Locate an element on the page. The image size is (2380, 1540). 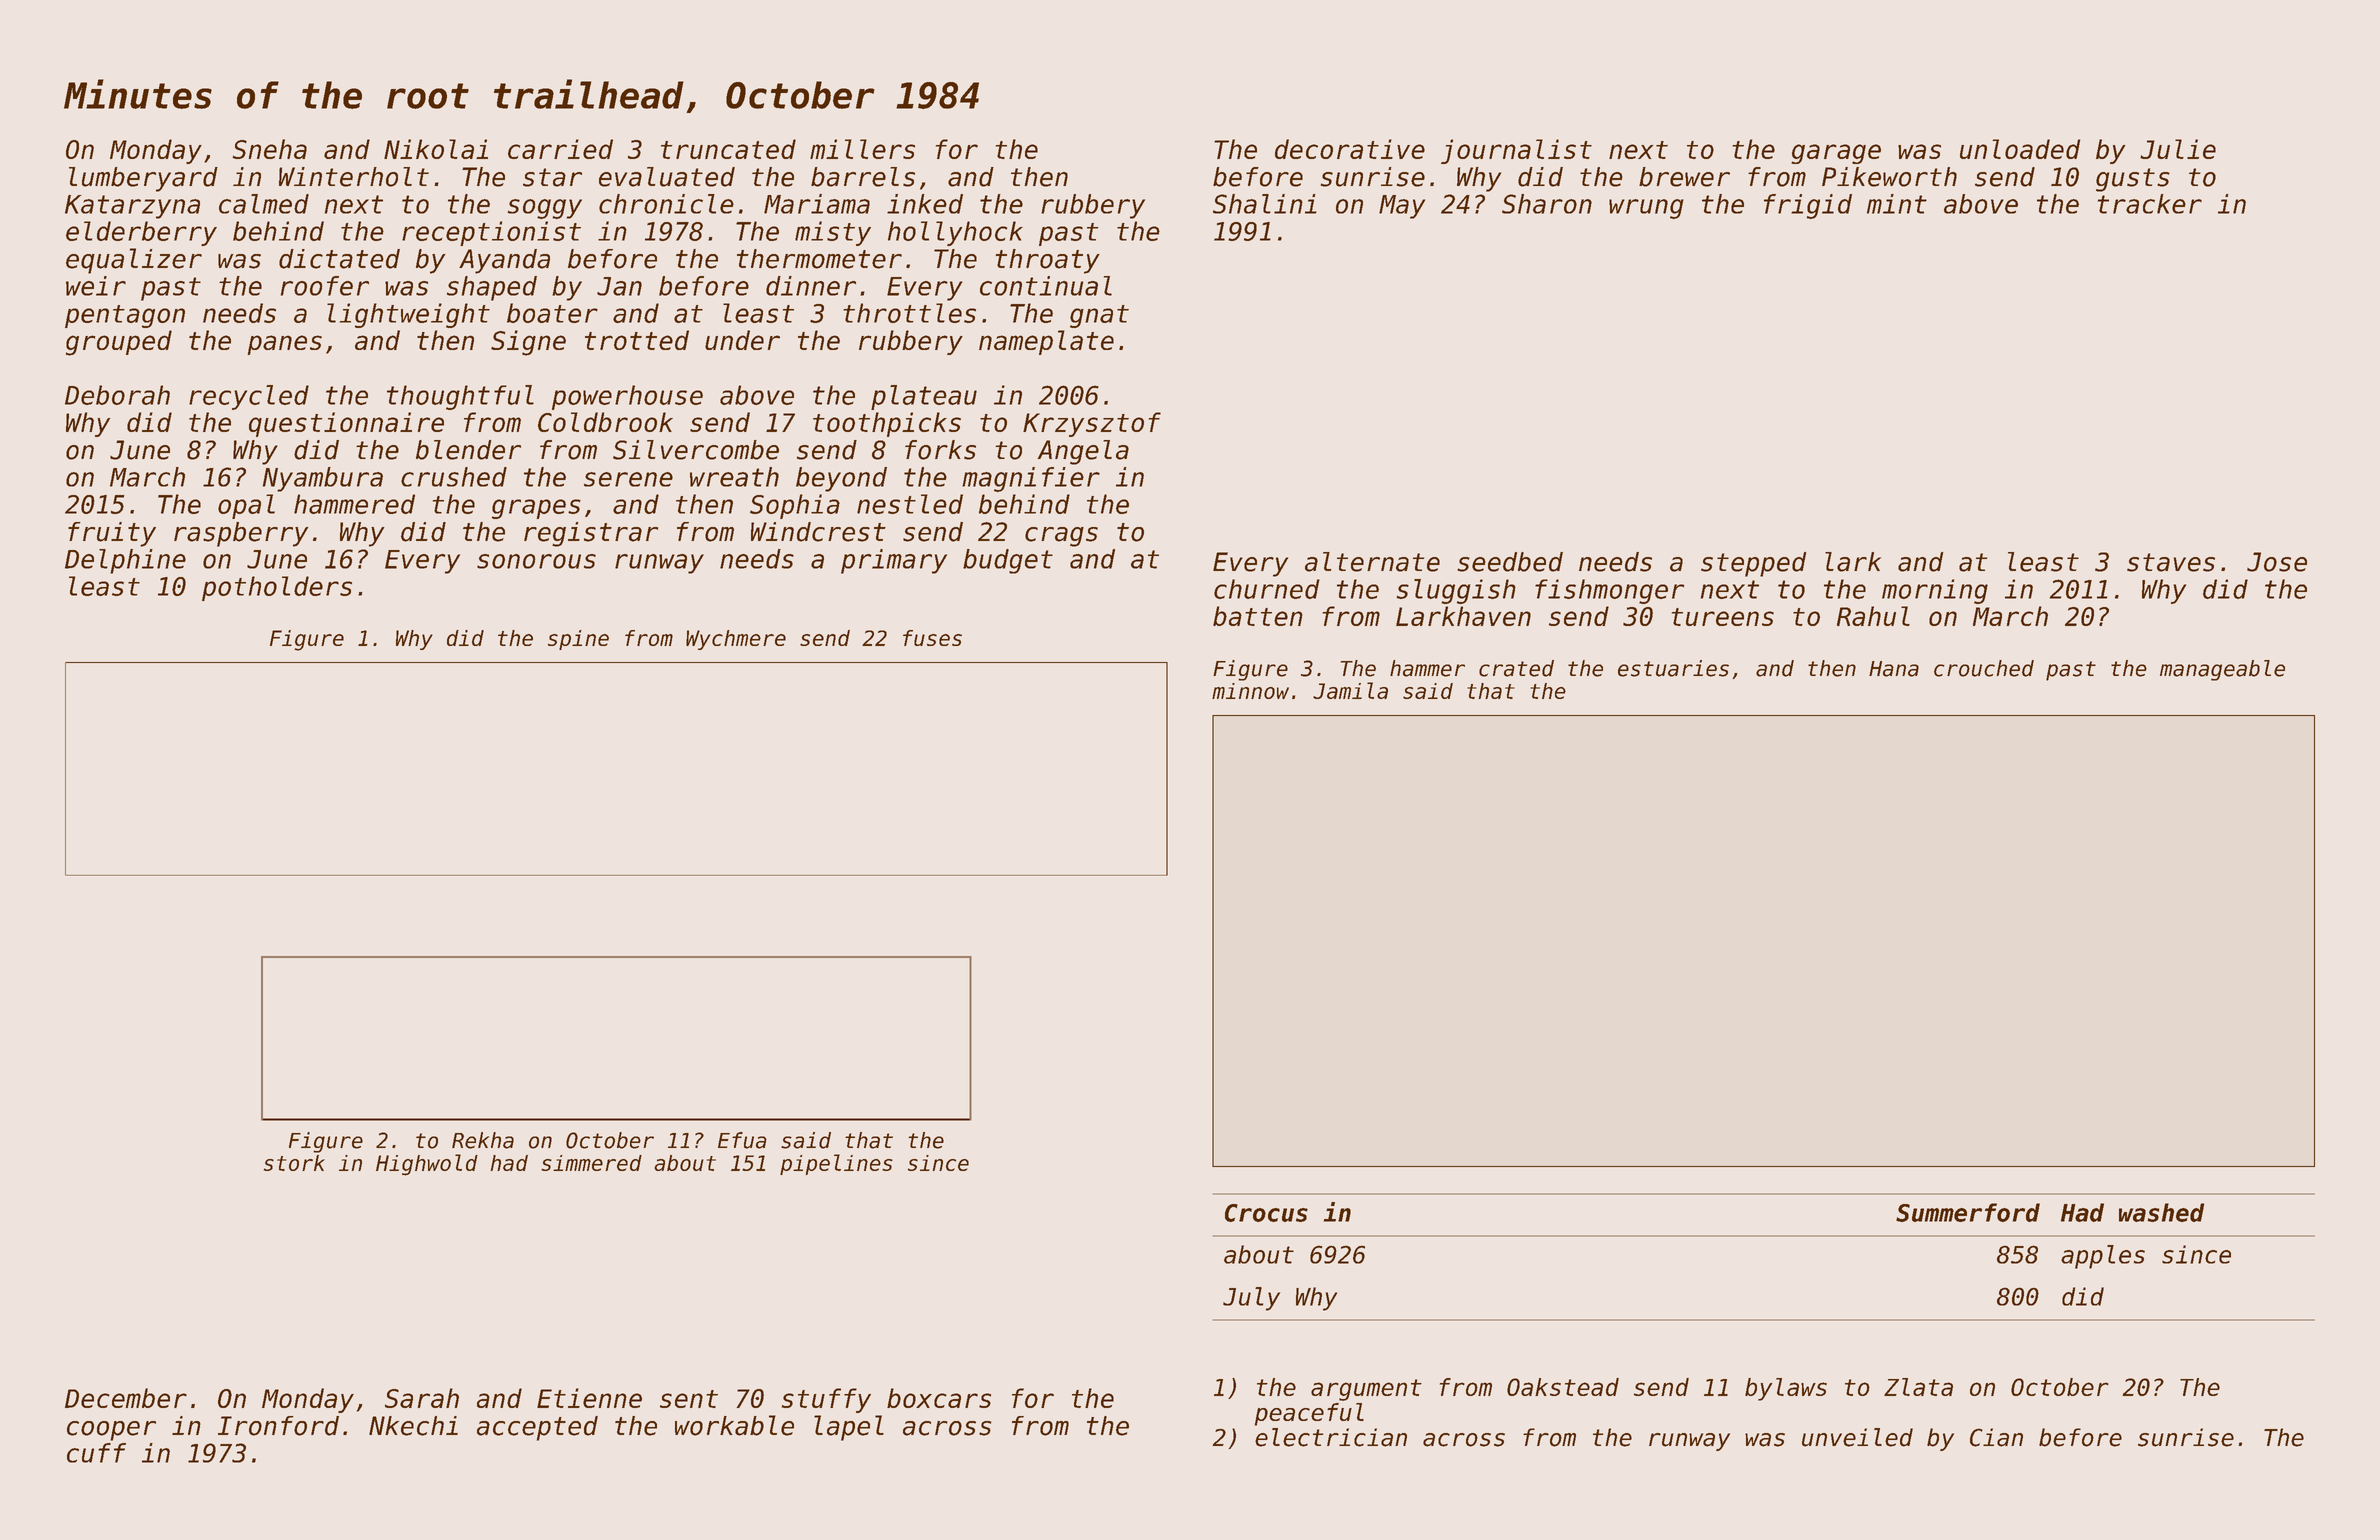
Zlata is located at coordinates (1918, 1387).
